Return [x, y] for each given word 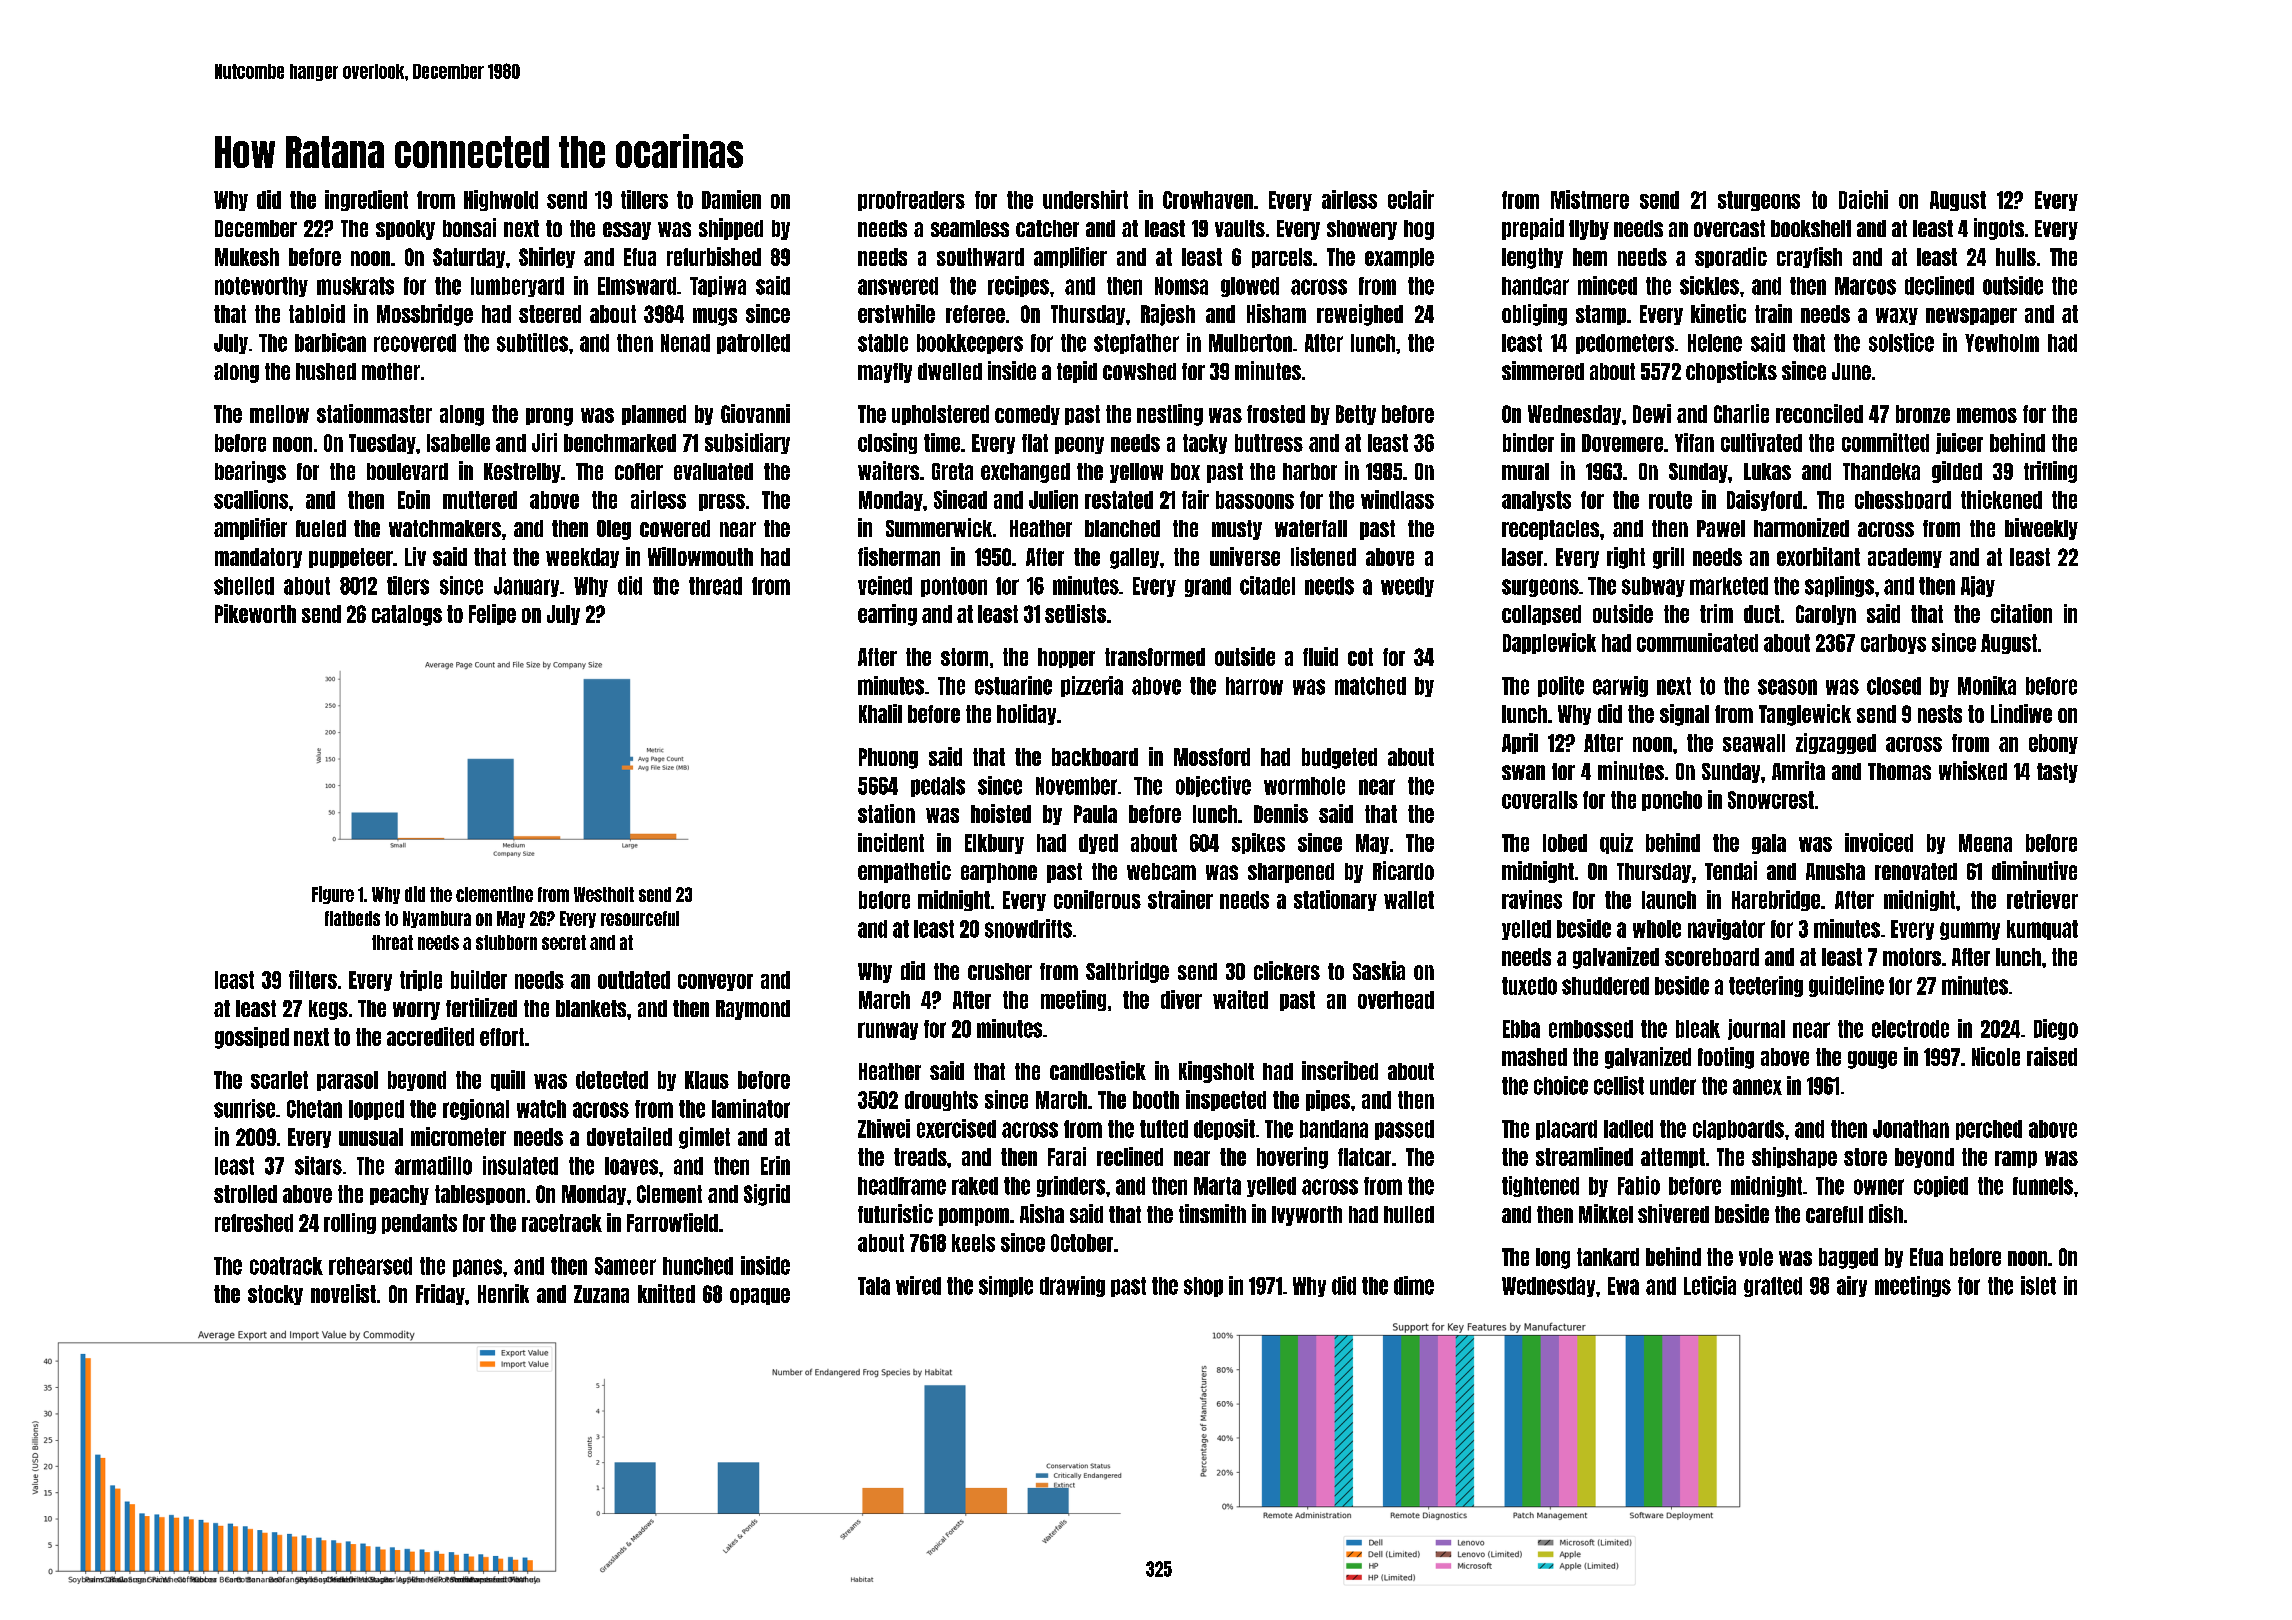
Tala [874, 1286]
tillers [644, 199]
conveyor [715, 982]
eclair [1411, 199]
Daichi [1863, 199]
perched [1989, 1130]
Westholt [604, 894]
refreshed [254, 1223]
